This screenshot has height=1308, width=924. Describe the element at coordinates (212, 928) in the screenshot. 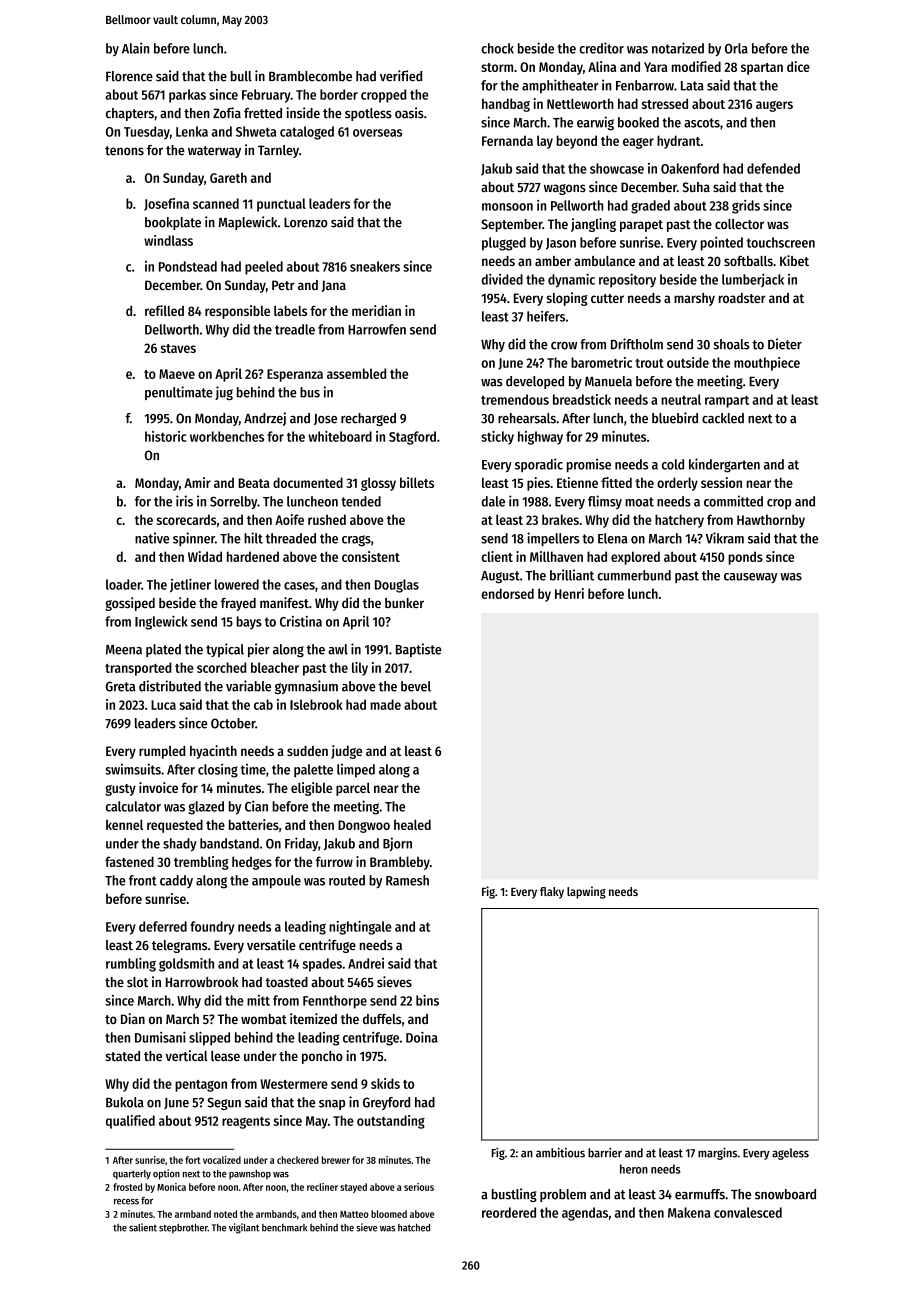

I see `foundry` at that location.
